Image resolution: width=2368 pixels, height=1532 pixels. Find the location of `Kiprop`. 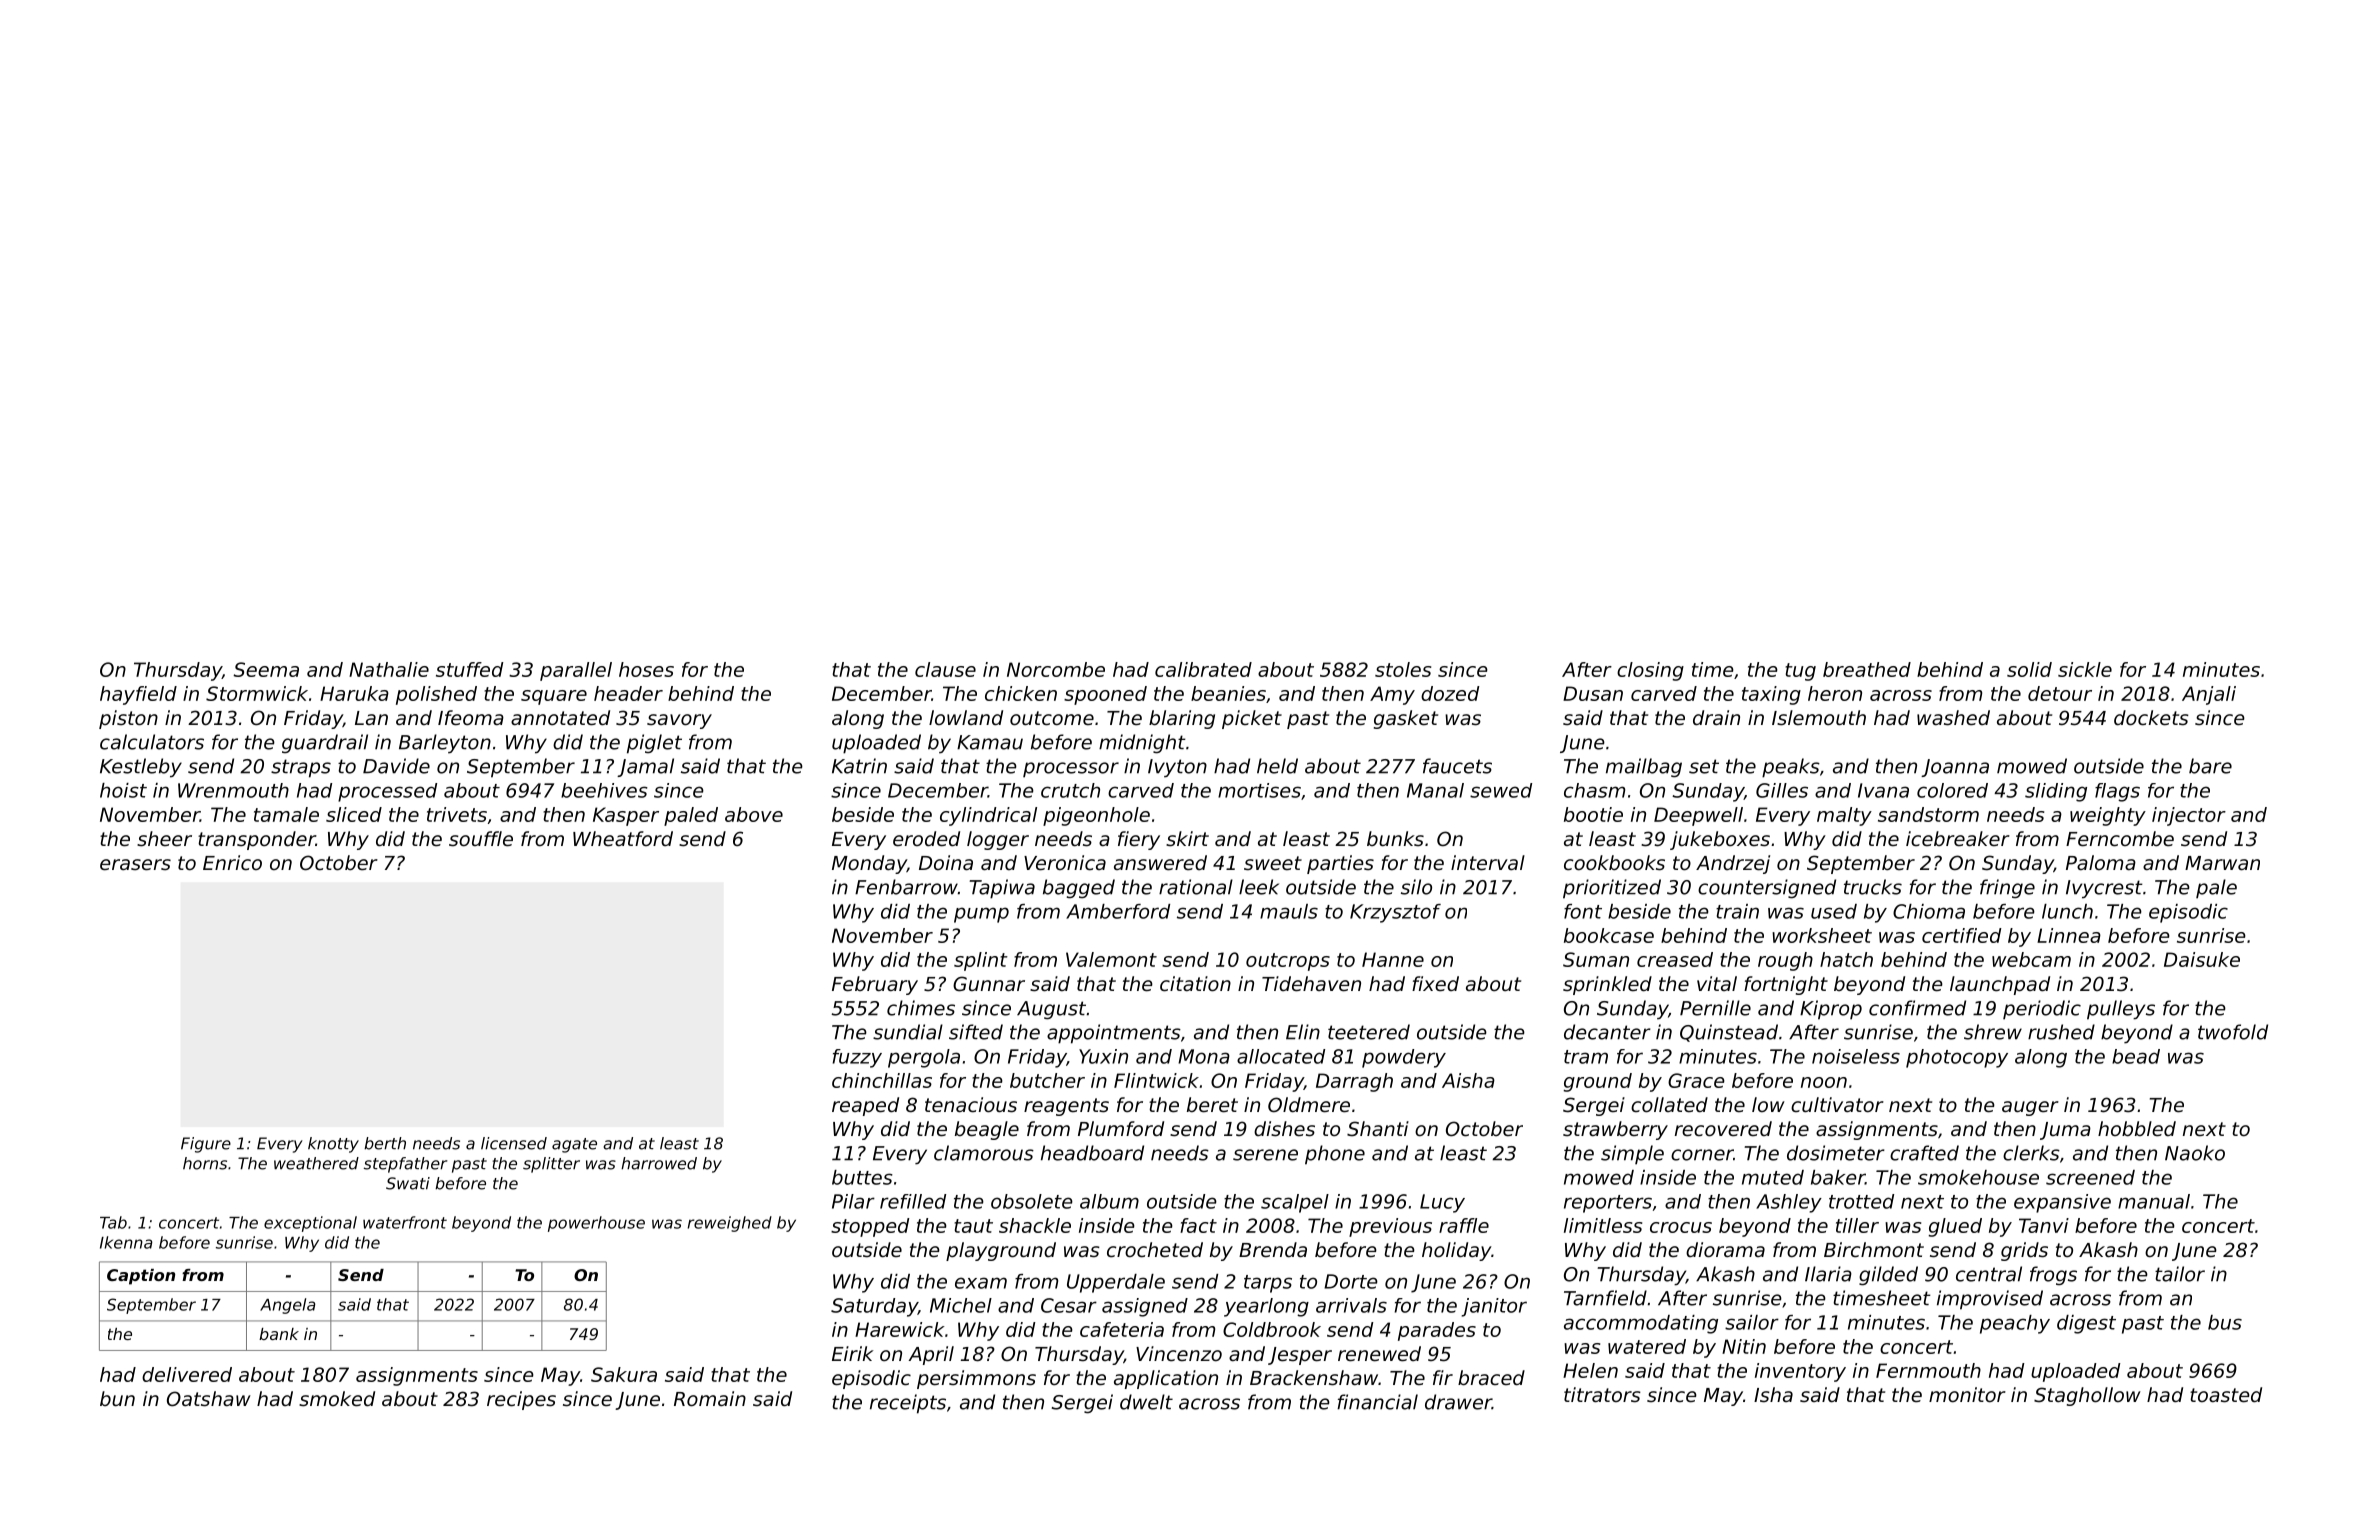

Kiprop is located at coordinates (1831, 1010).
